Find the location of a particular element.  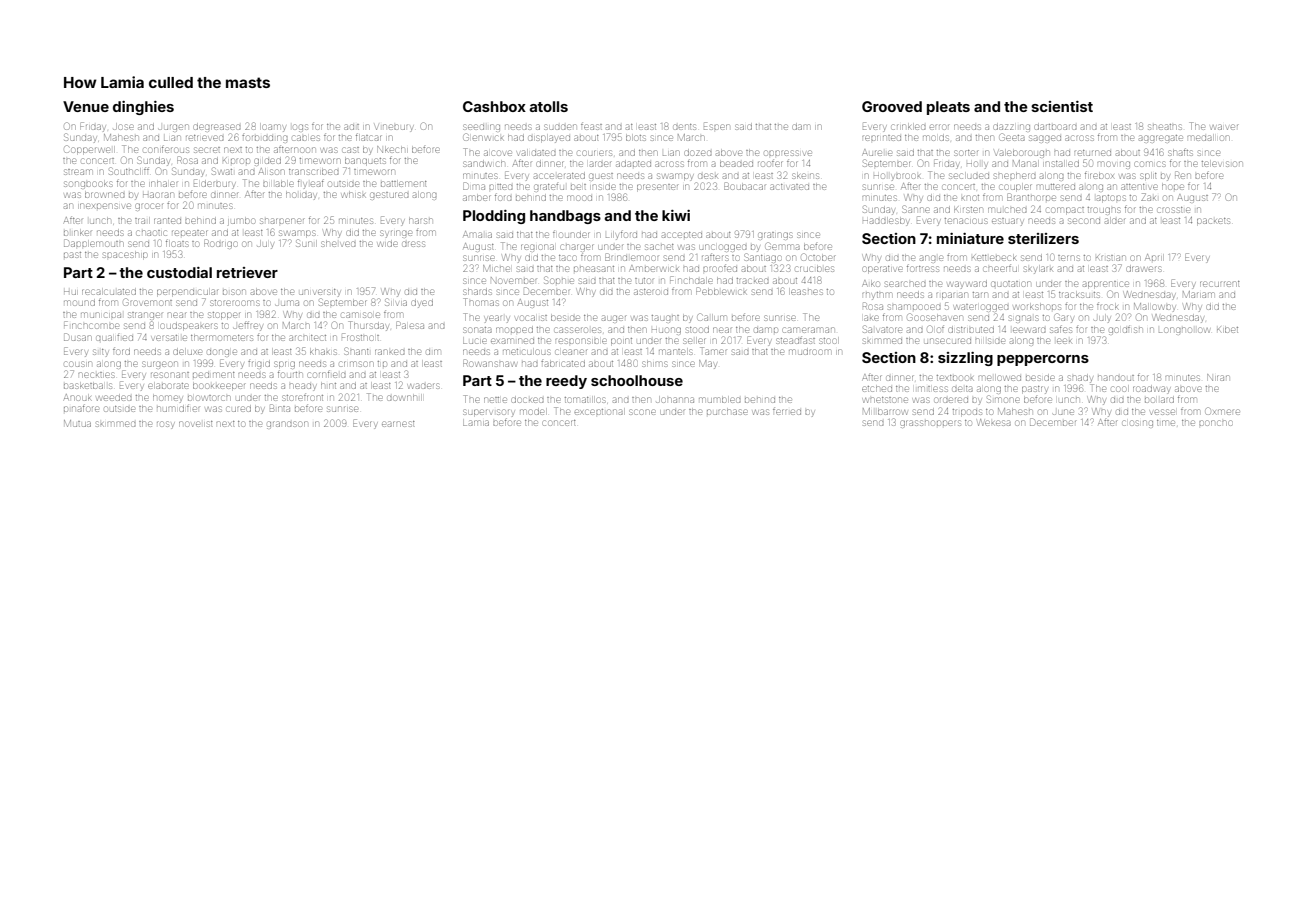

Sanne is located at coordinates (916, 209).
